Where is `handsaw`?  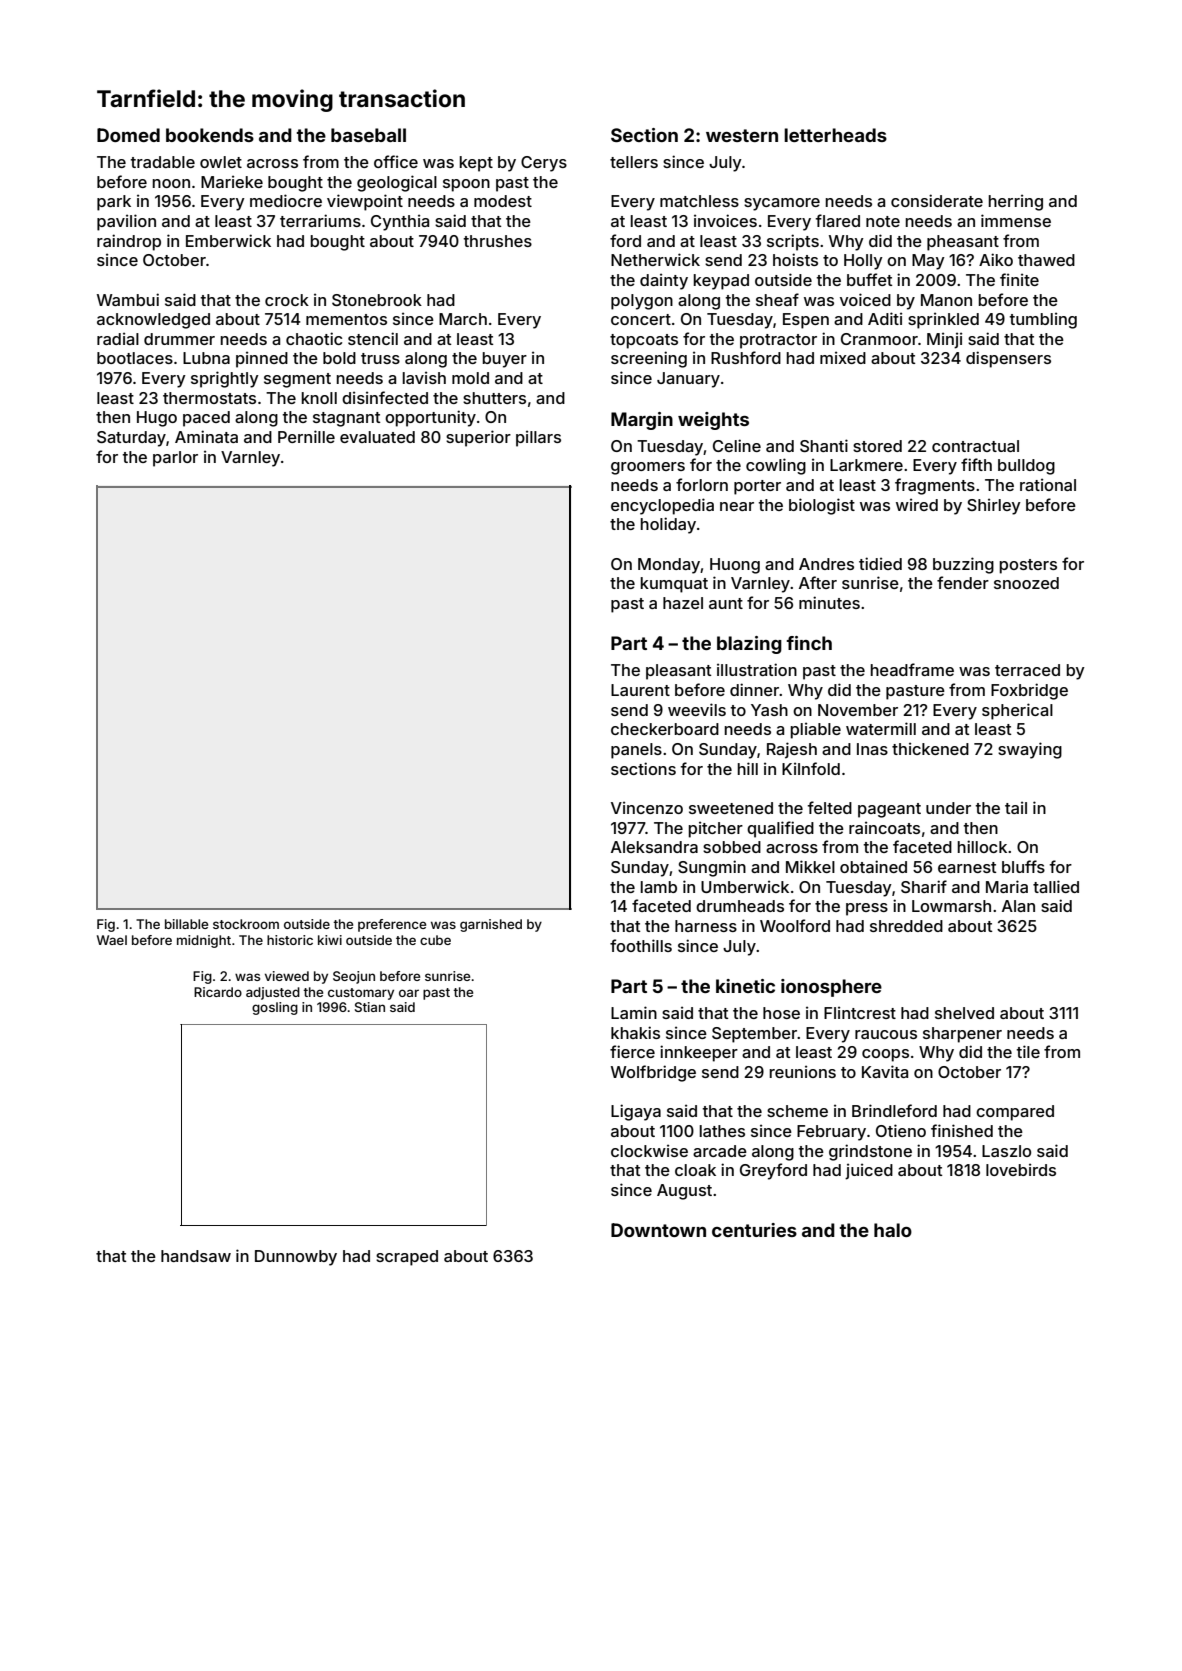 handsaw is located at coordinates (196, 1256).
